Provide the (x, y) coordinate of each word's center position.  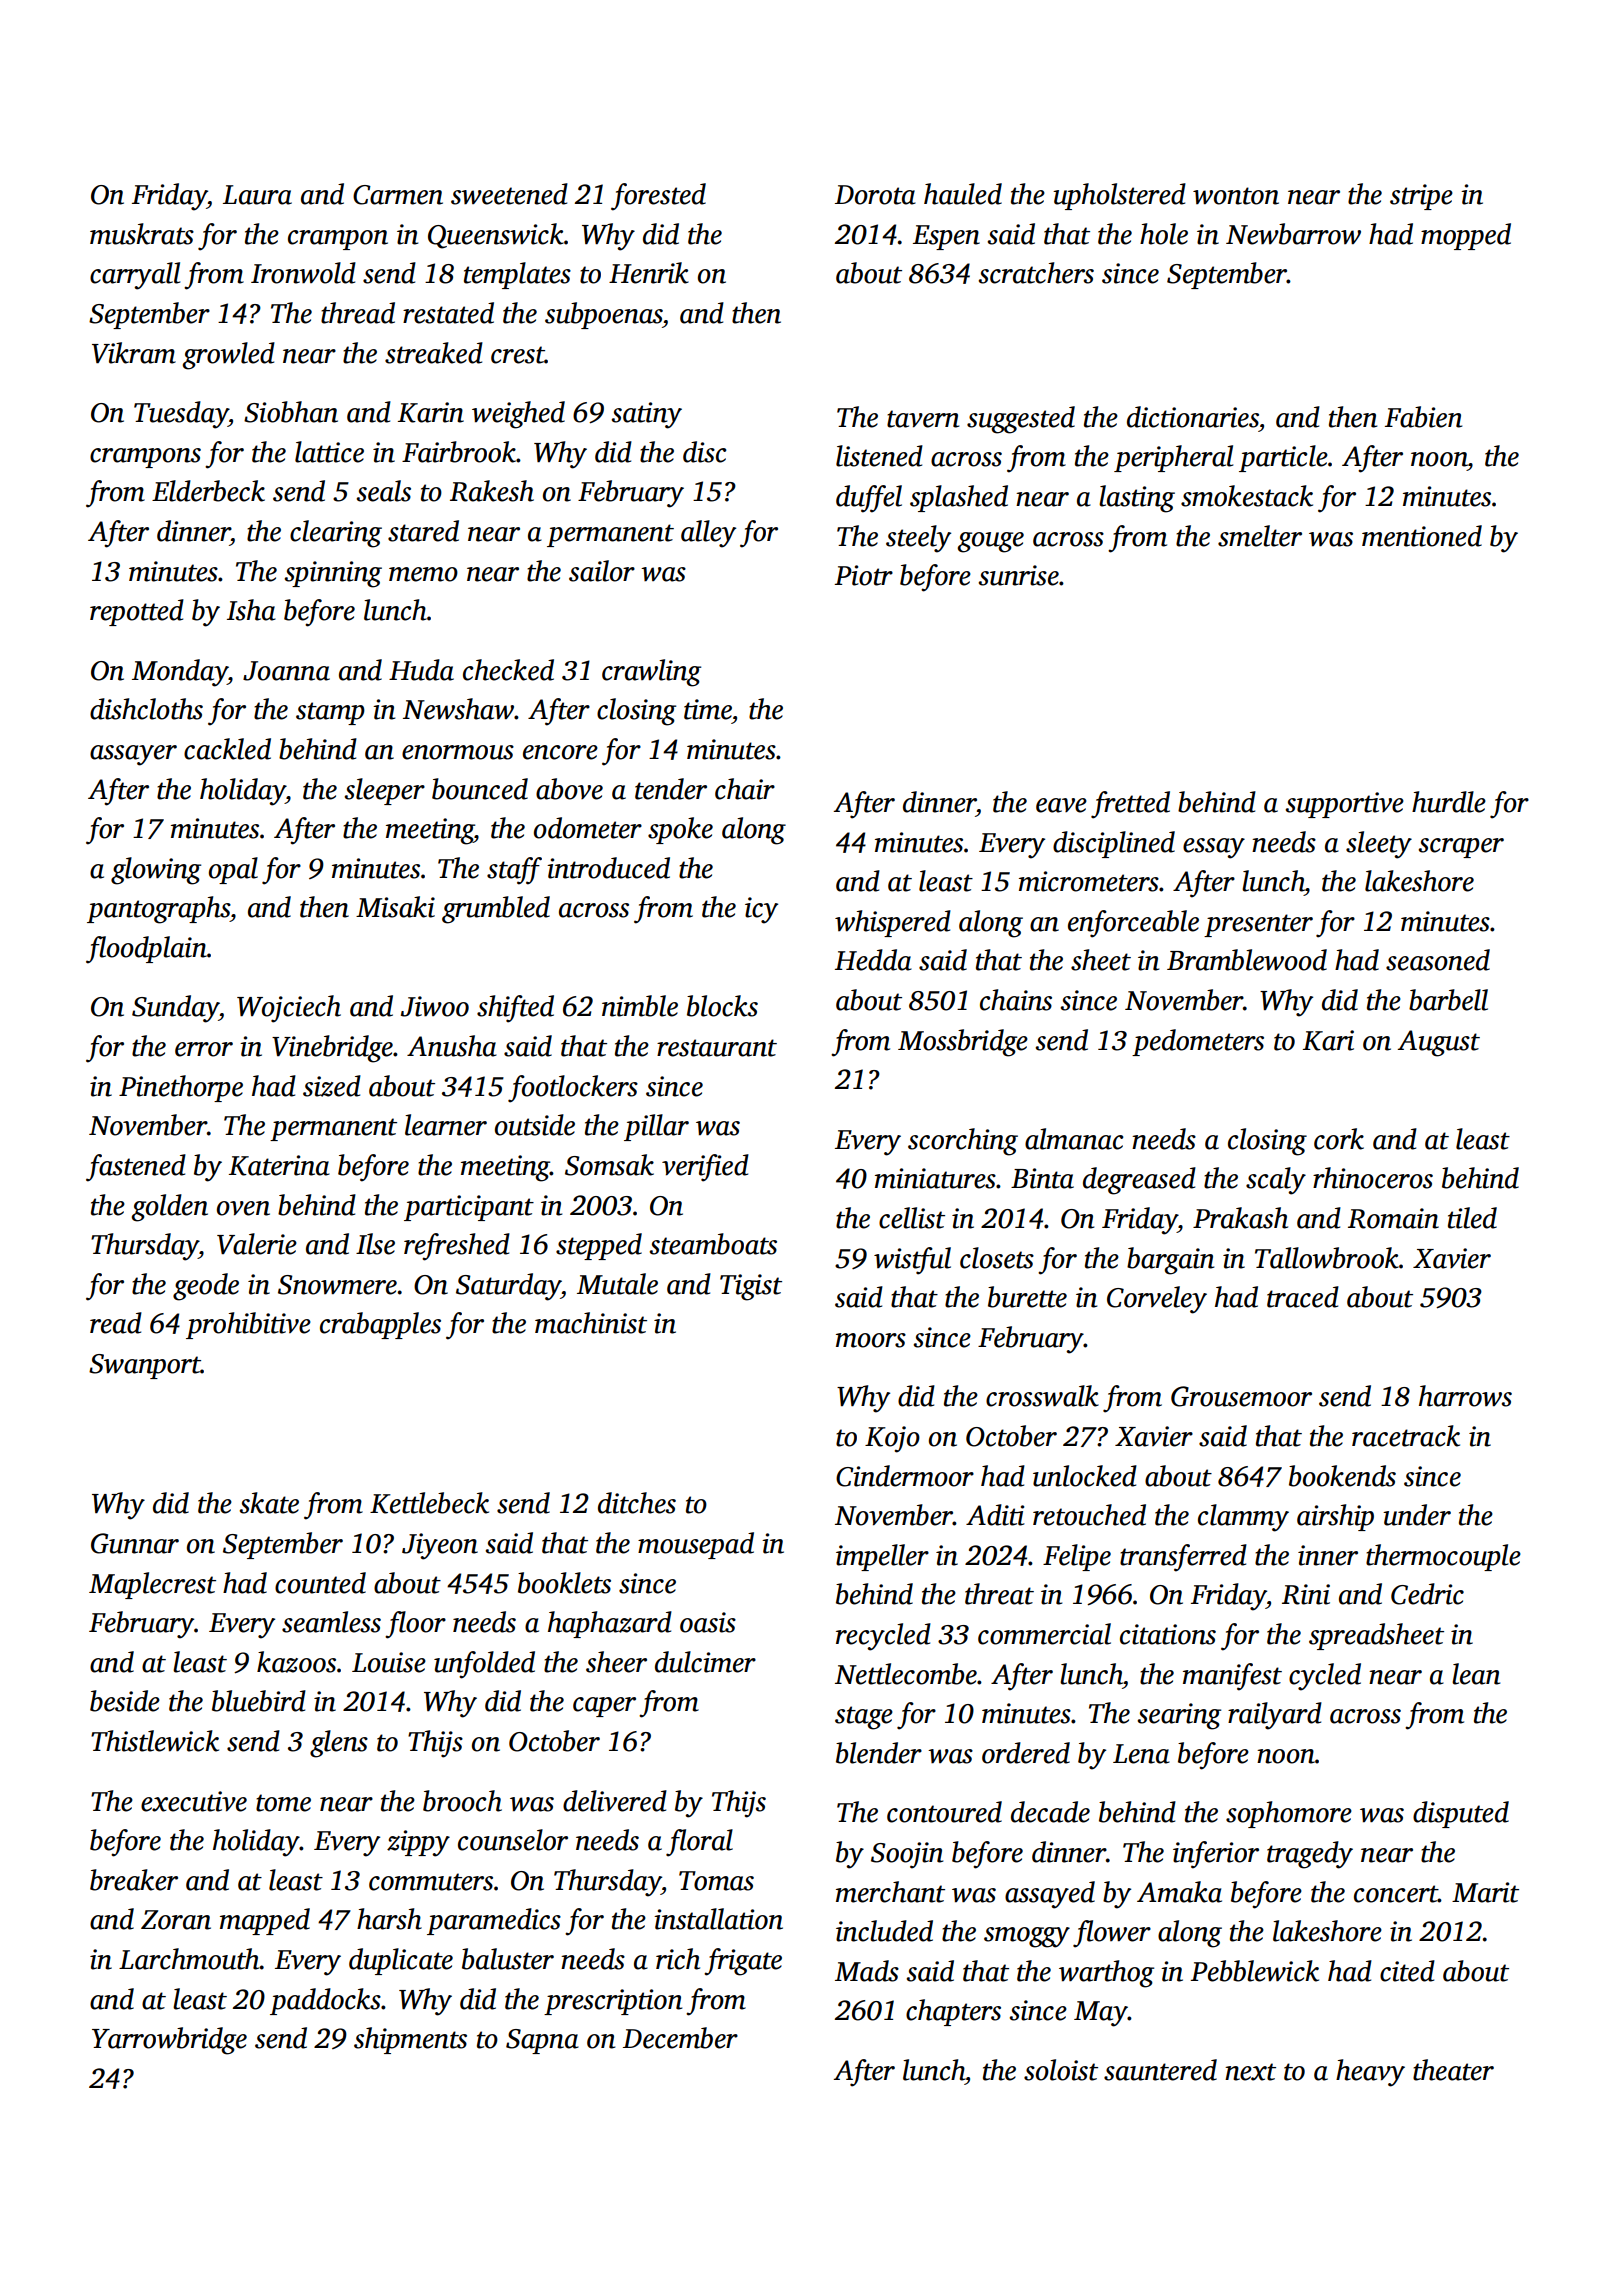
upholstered (1119, 196)
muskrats (142, 234)
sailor (602, 571)
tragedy (1310, 1855)
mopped (1466, 236)
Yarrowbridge (169, 2041)
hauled (963, 194)
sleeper (384, 791)
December (680, 2038)
